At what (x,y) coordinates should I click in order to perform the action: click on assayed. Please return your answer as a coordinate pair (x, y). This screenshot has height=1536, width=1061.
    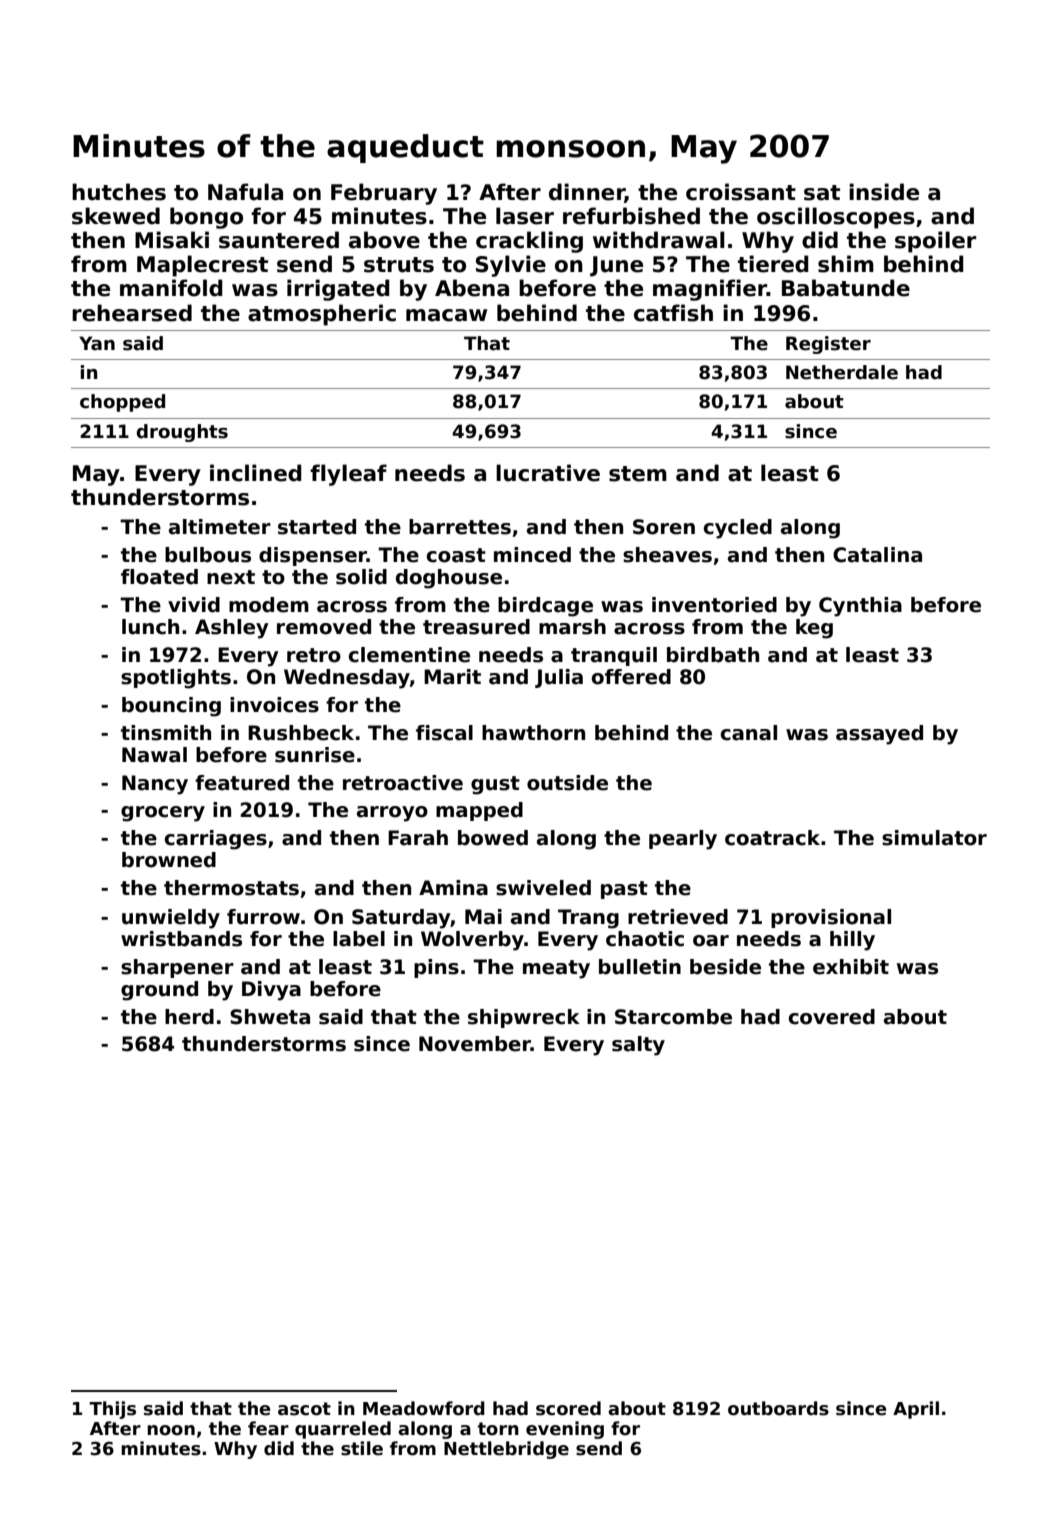
    Looking at the image, I should click on (879, 735).
